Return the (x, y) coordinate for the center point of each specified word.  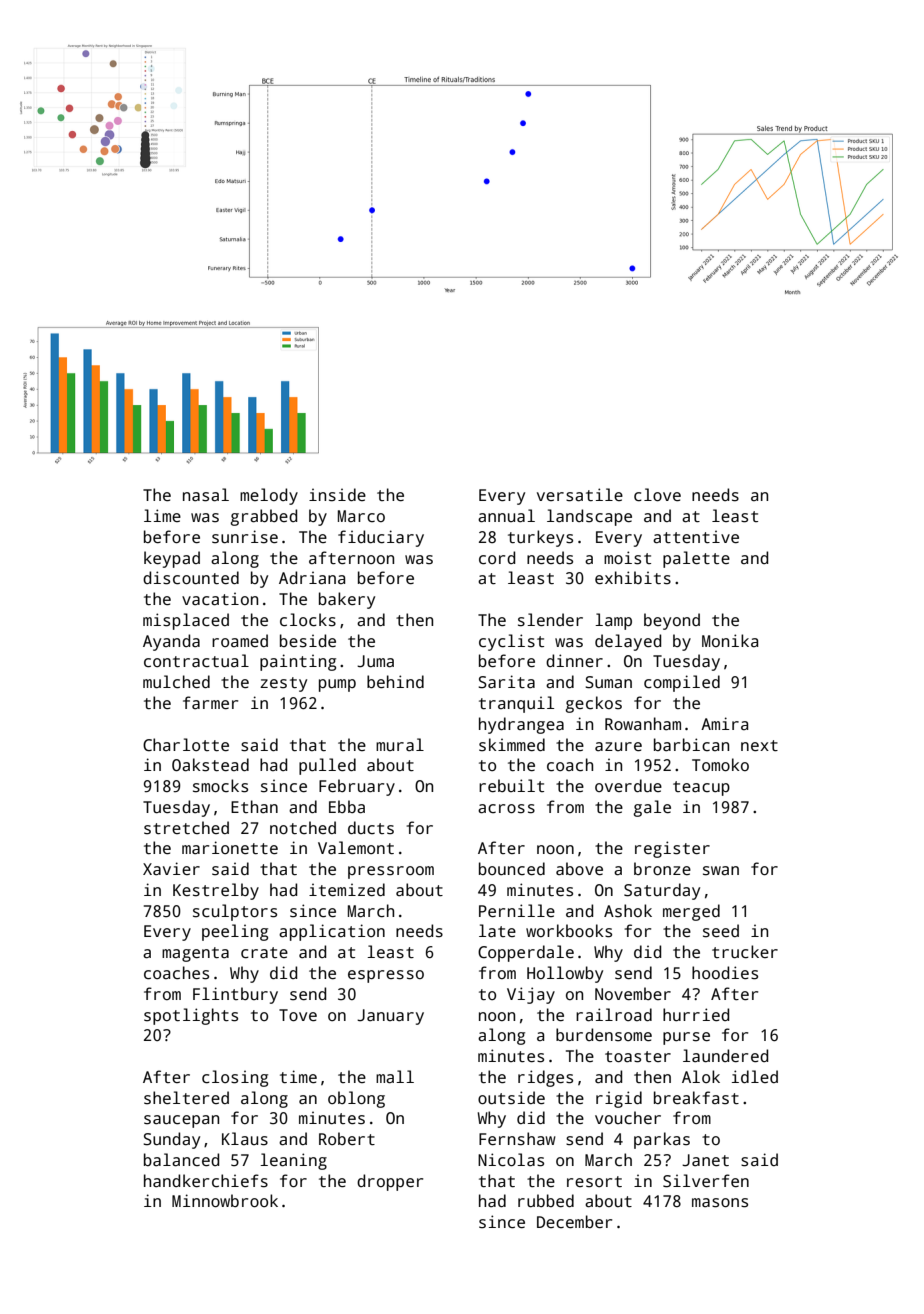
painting (298, 662)
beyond (672, 621)
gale (652, 808)
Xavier (171, 869)
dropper (390, 1182)
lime (162, 515)
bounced (512, 868)
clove (657, 495)
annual (506, 516)
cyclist (511, 642)
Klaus (245, 1139)
